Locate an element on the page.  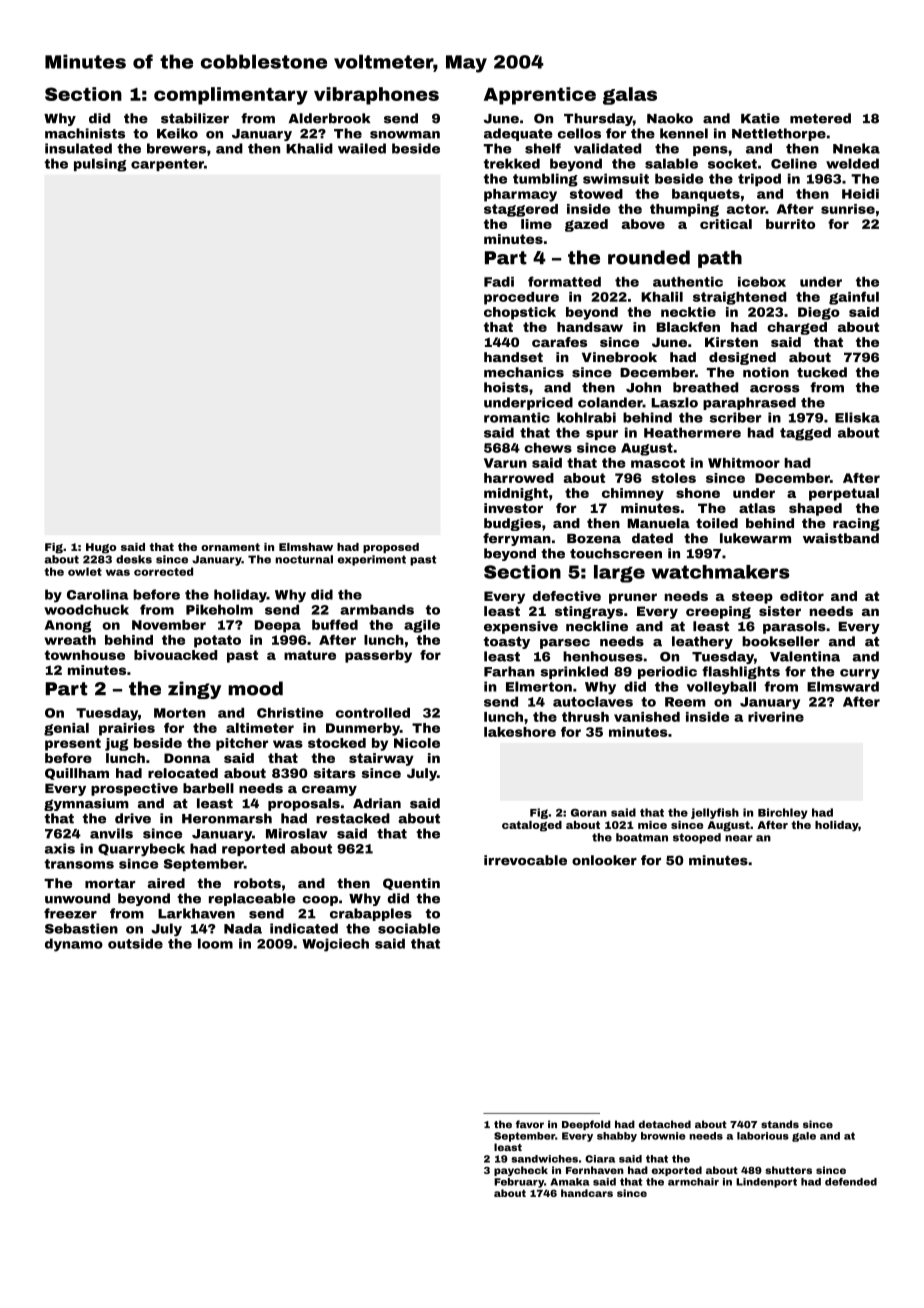
Goran is located at coordinates (589, 813).
